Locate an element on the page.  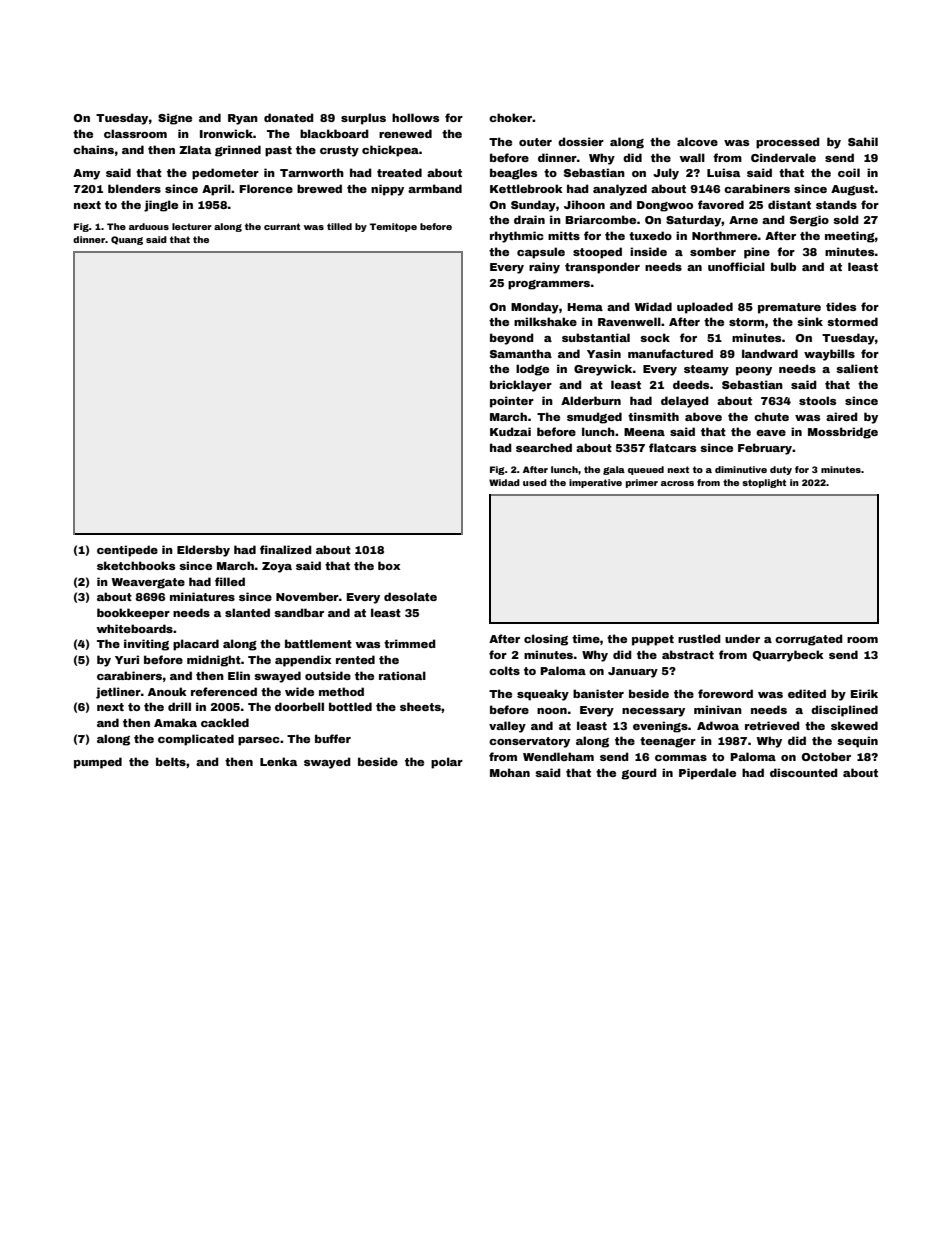
jetliner is located at coordinates (118, 693).
